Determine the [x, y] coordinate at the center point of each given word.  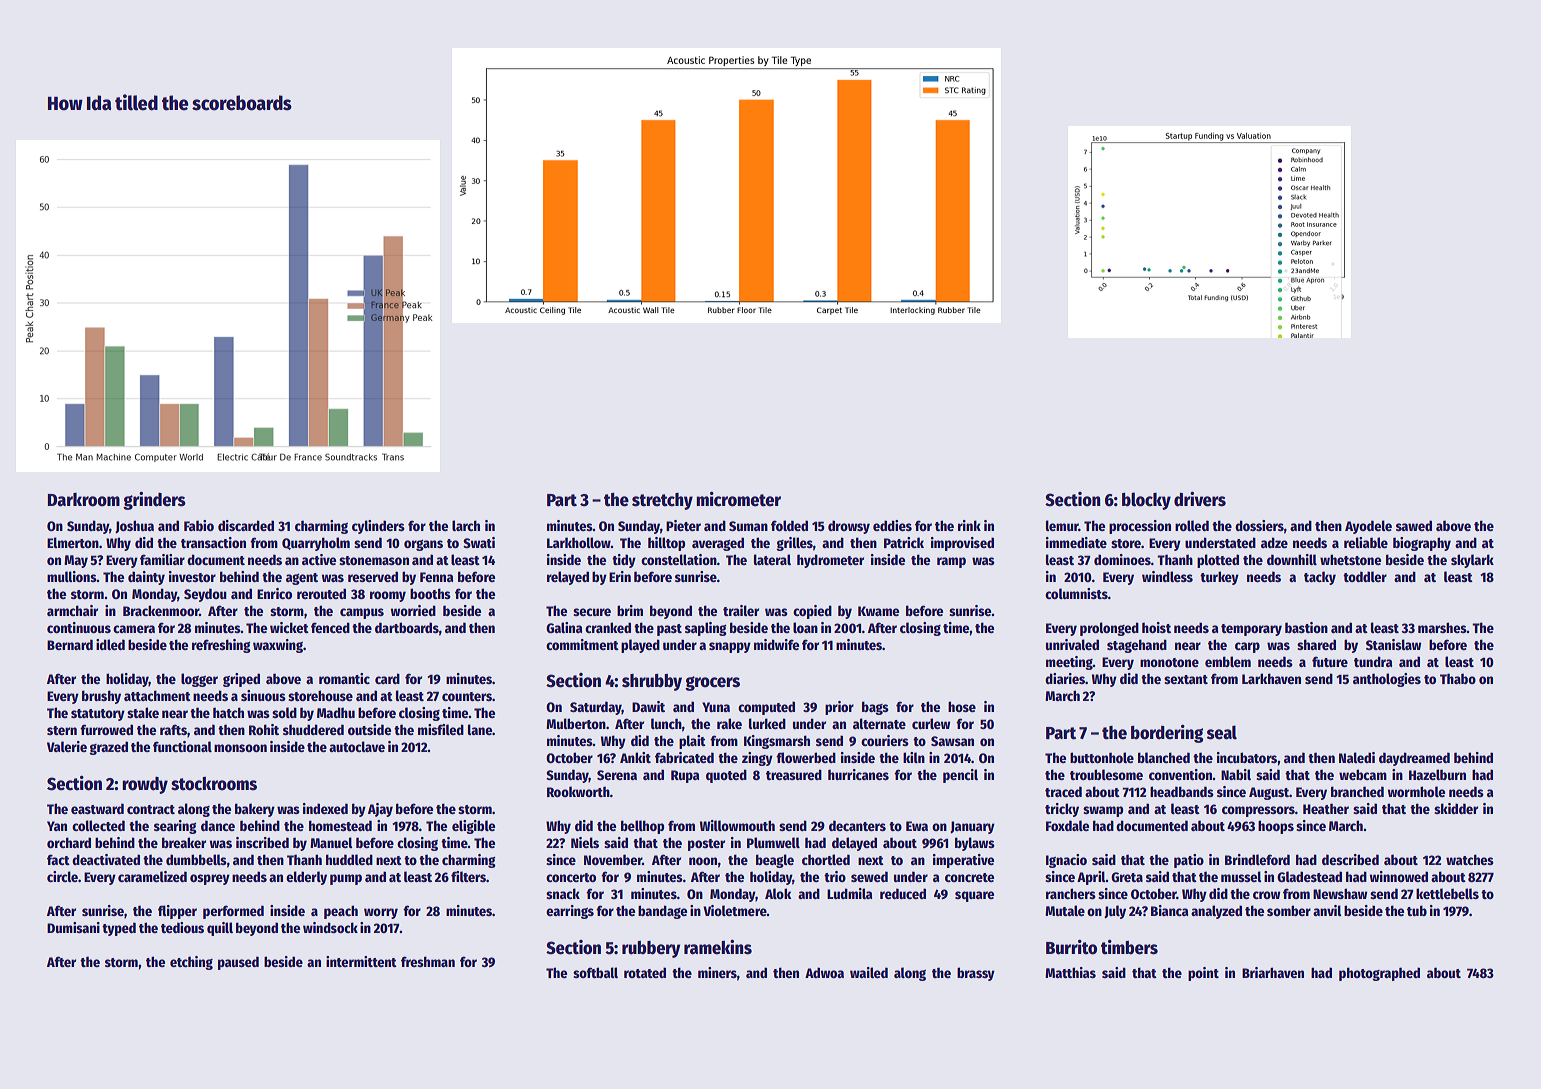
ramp [951, 562]
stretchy [662, 501]
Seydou [205, 595]
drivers [1200, 499]
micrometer [738, 499]
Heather [1326, 808]
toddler [1365, 576]
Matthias [1070, 972]
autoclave [357, 746]
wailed [869, 972]
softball [595, 972]
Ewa [917, 826]
